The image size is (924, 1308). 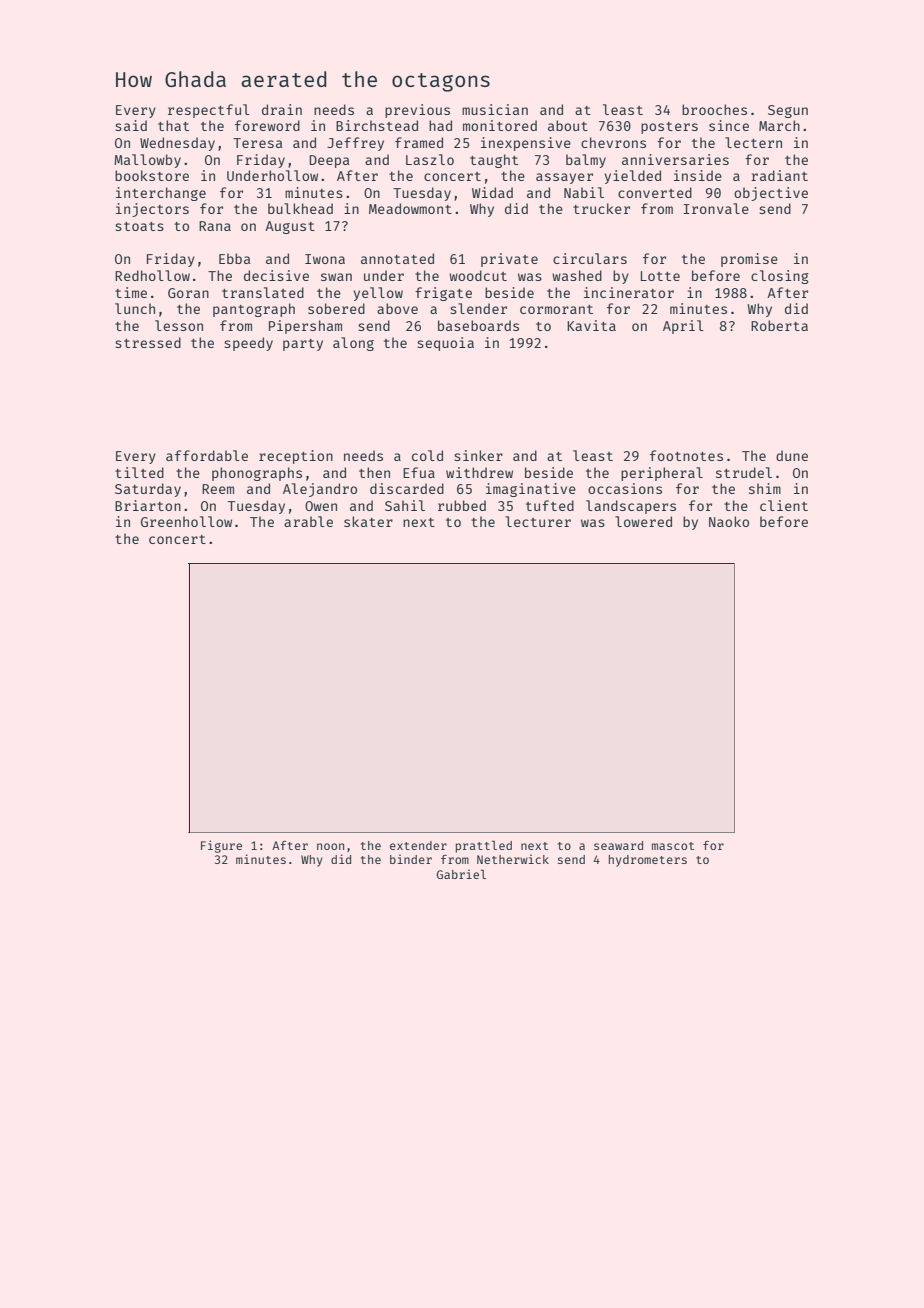 What do you see at coordinates (161, 194) in the screenshot?
I see `interchange` at bounding box center [161, 194].
